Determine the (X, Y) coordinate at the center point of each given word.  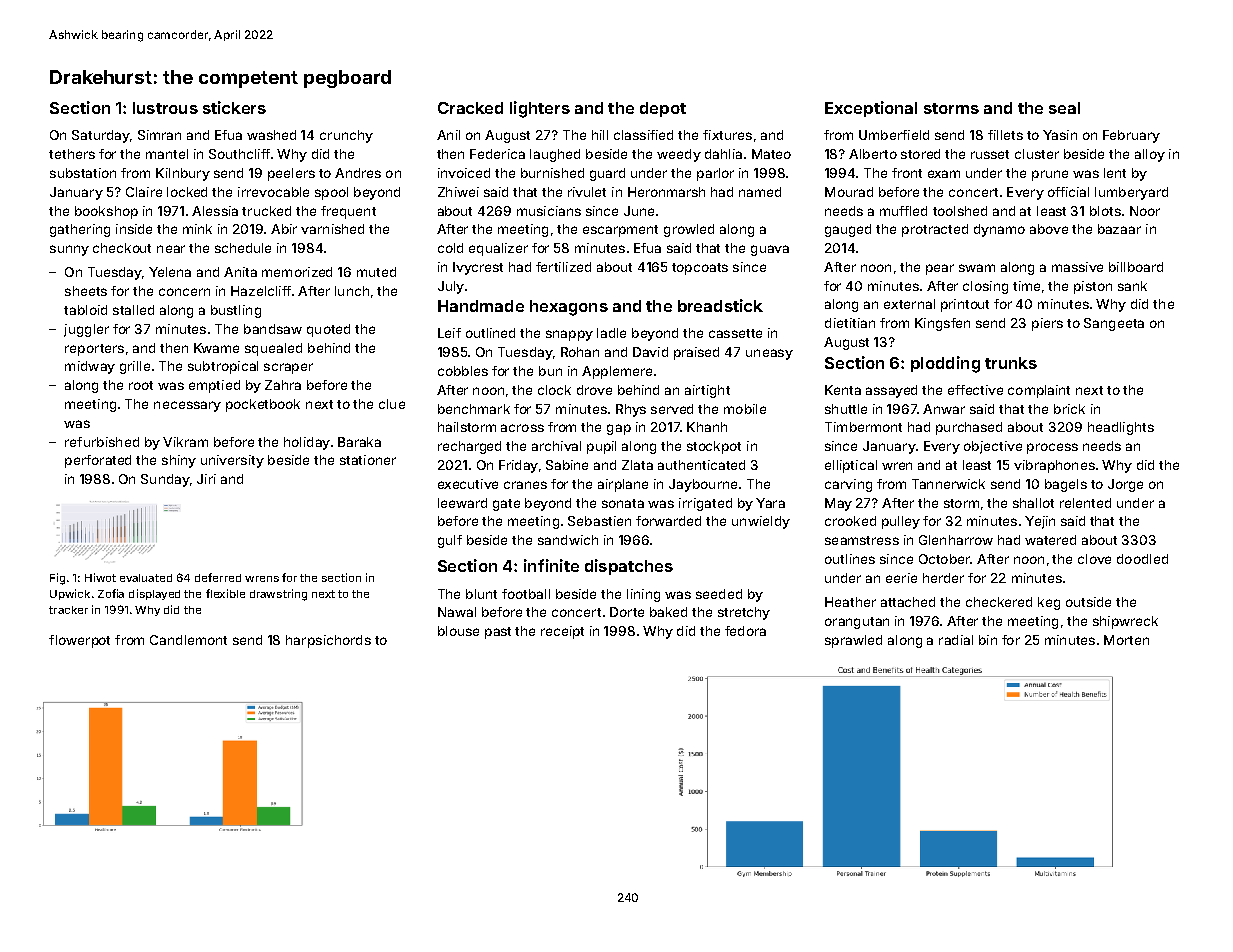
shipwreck (1125, 622)
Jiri (206, 479)
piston (1093, 287)
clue (392, 404)
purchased (969, 428)
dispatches (629, 567)
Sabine (567, 465)
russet (990, 154)
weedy (679, 155)
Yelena (170, 272)
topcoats (700, 269)
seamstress (862, 540)
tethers (72, 154)
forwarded (668, 521)
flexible (225, 593)
